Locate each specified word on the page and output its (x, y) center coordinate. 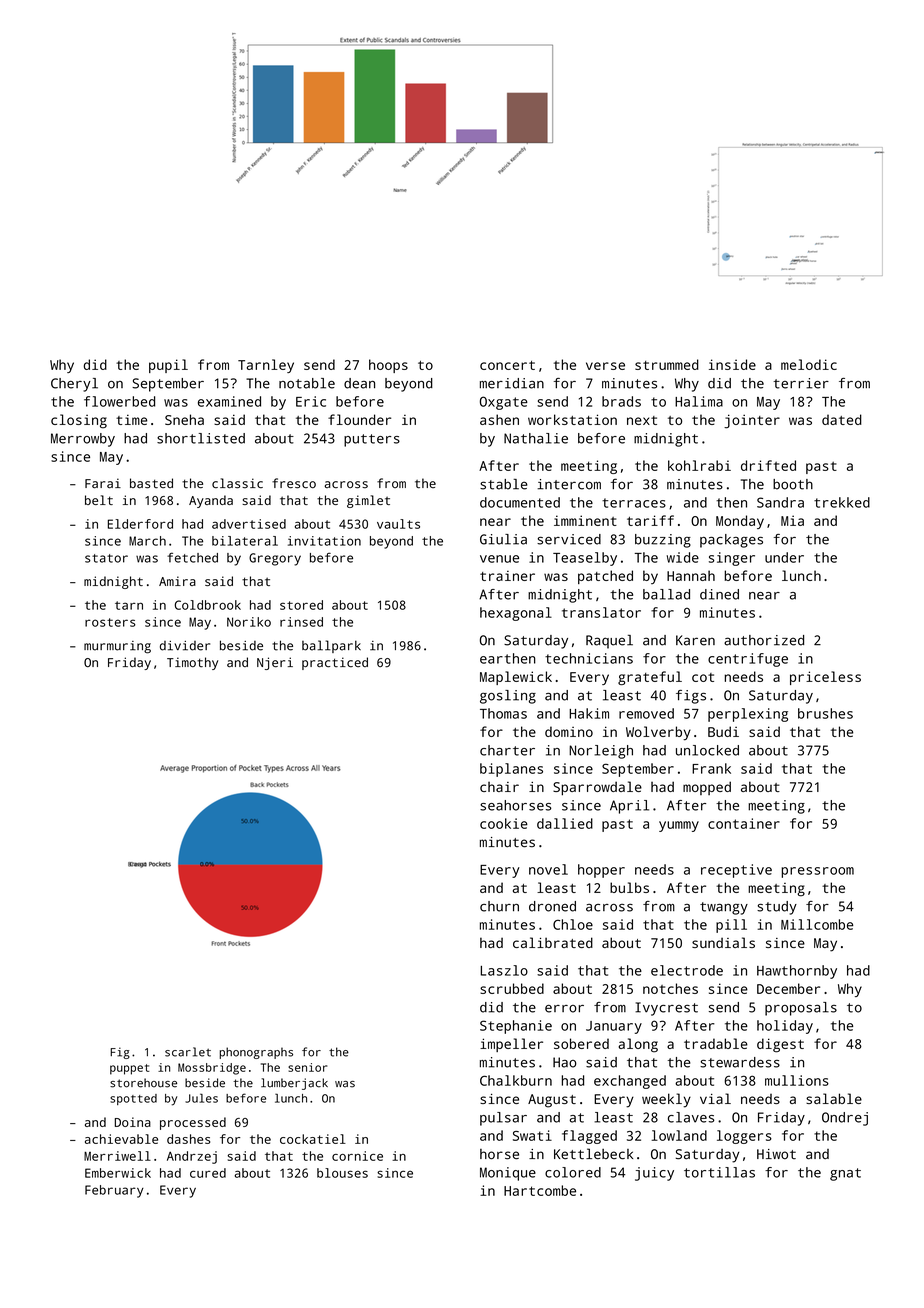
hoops (388, 366)
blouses (342, 1173)
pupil (168, 366)
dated (842, 419)
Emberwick (118, 1173)
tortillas (719, 1172)
